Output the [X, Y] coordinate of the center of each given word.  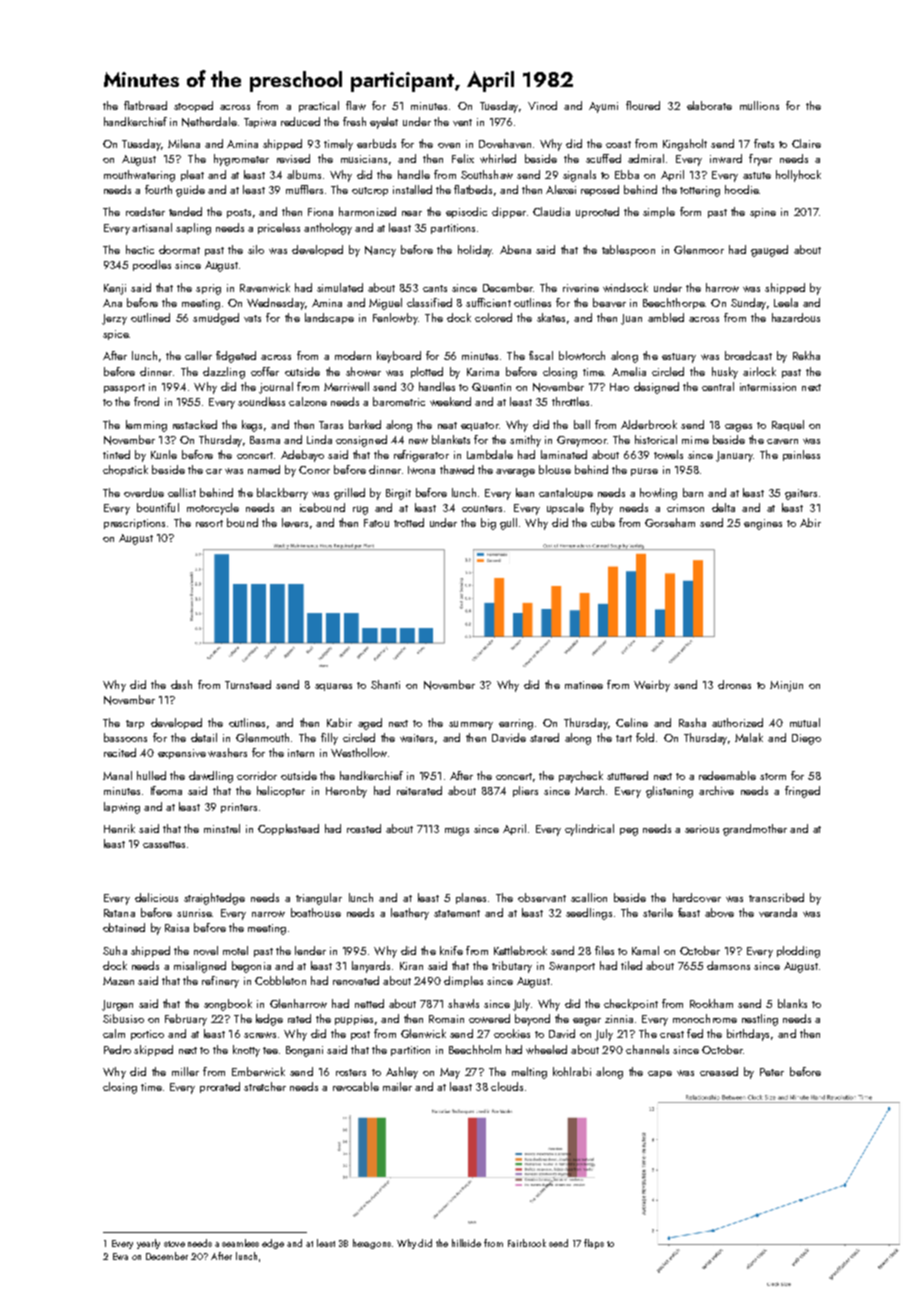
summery [471, 725]
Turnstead [248, 684]
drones [734, 684]
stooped [193, 106]
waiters [416, 738]
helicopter [281, 791]
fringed [802, 792]
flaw [356, 105]
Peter [772, 1072]
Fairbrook [527, 1243]
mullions [759, 105]
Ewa [120, 1256]
